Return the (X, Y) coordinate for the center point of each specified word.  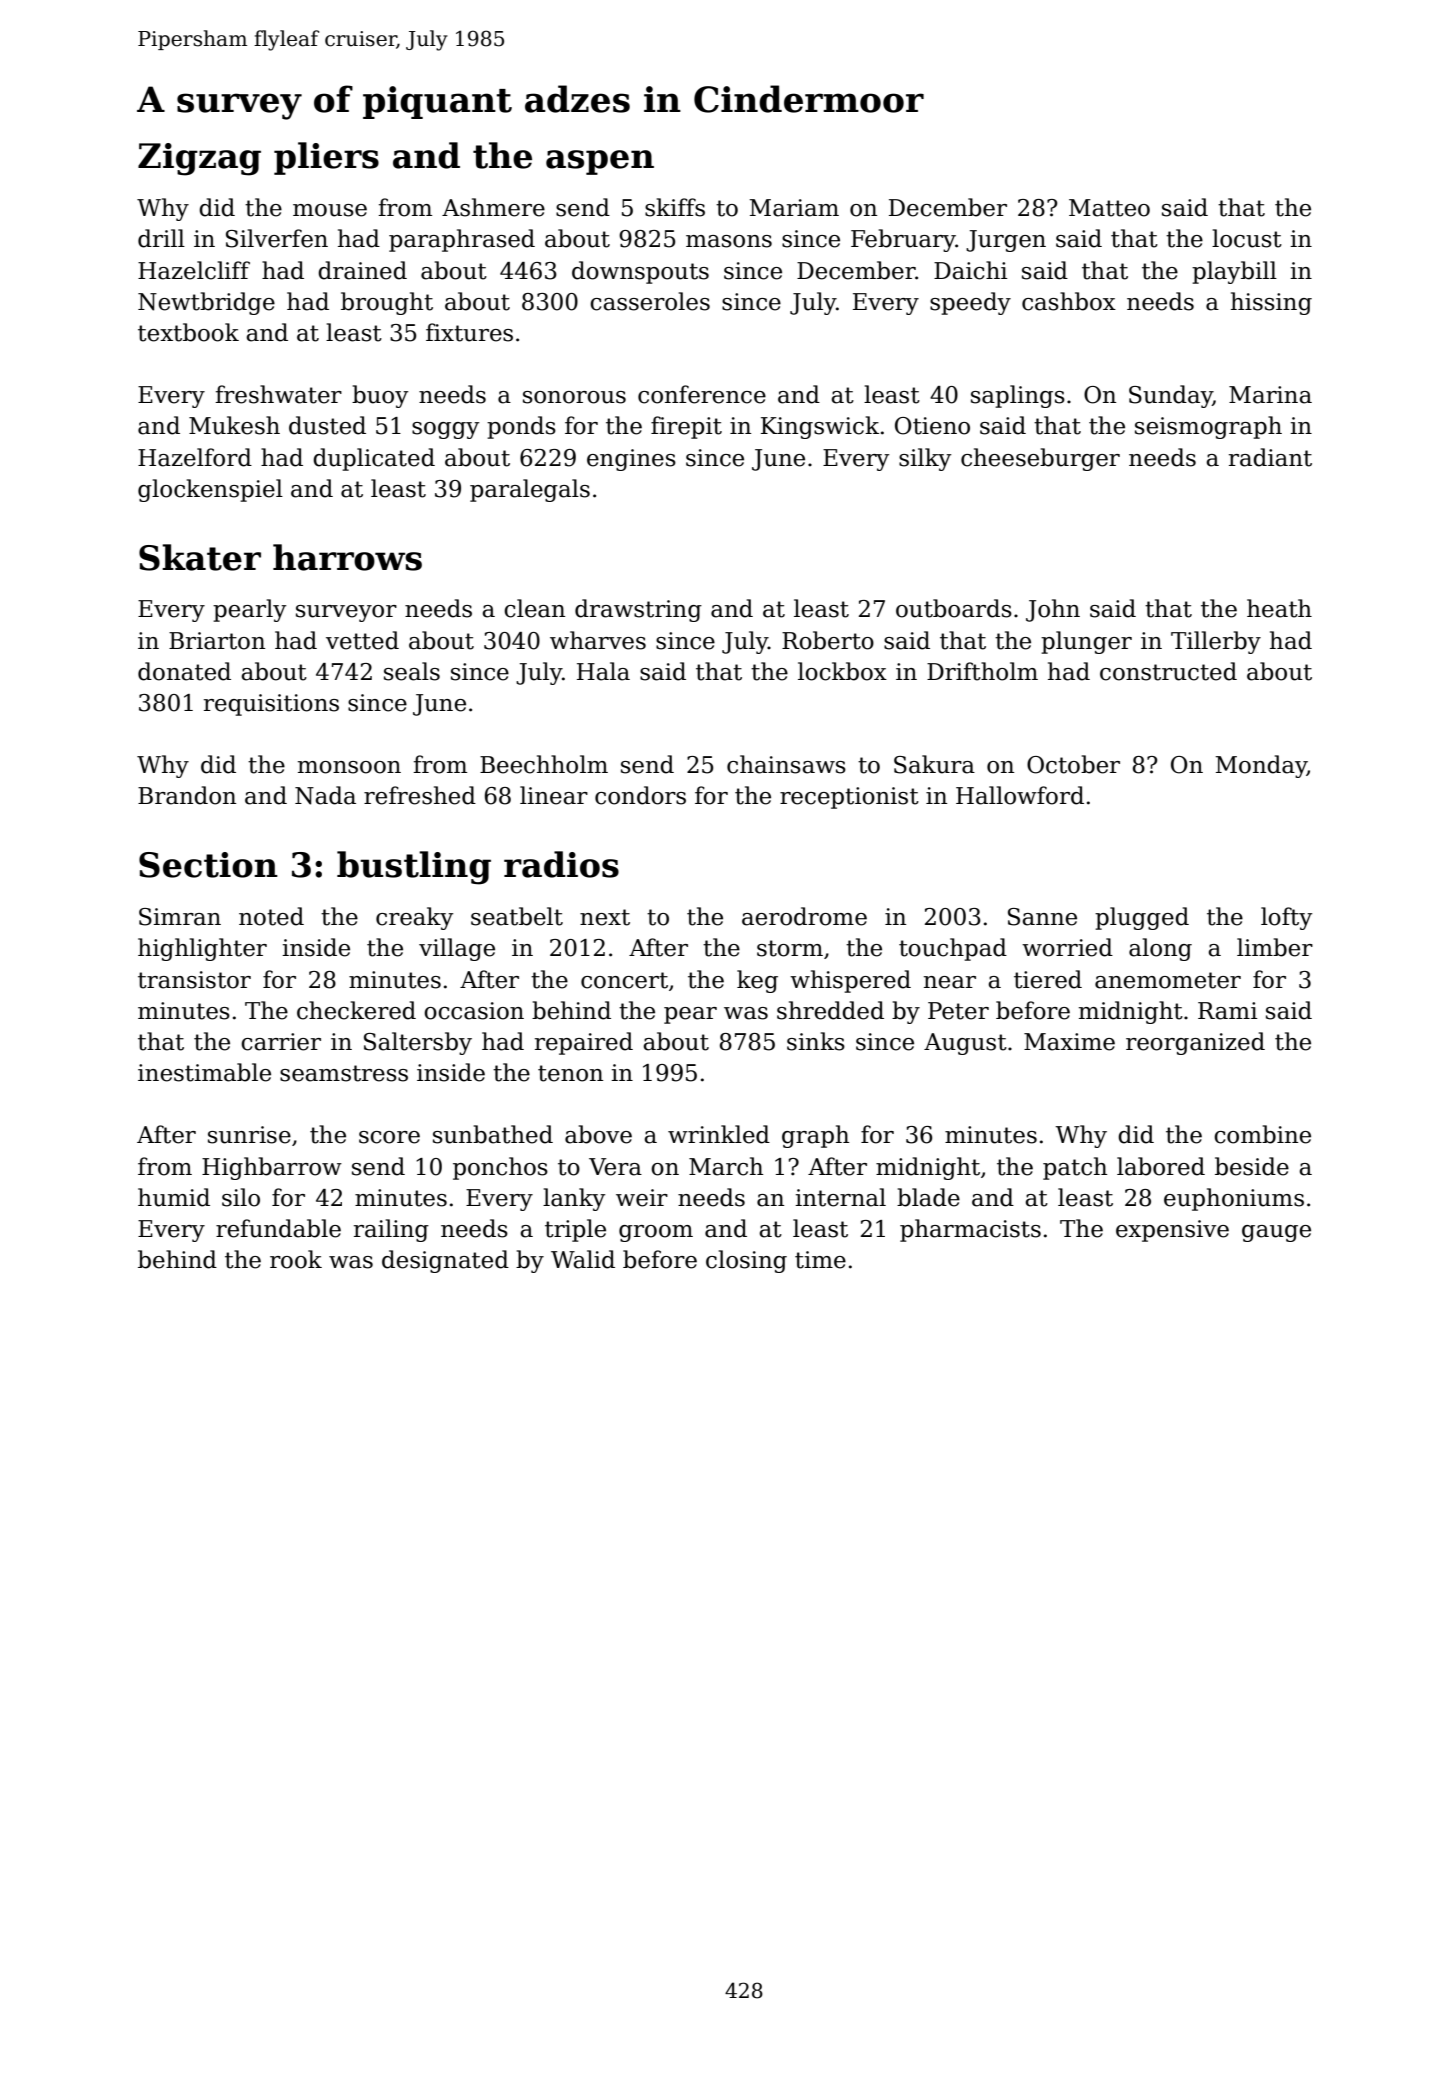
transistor (194, 980)
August (965, 1044)
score (389, 1137)
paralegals (530, 490)
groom (656, 1233)
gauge (1276, 1233)
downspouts (640, 272)
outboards (954, 608)
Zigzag (199, 159)
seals (412, 671)
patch (1075, 1168)
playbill (1234, 272)
